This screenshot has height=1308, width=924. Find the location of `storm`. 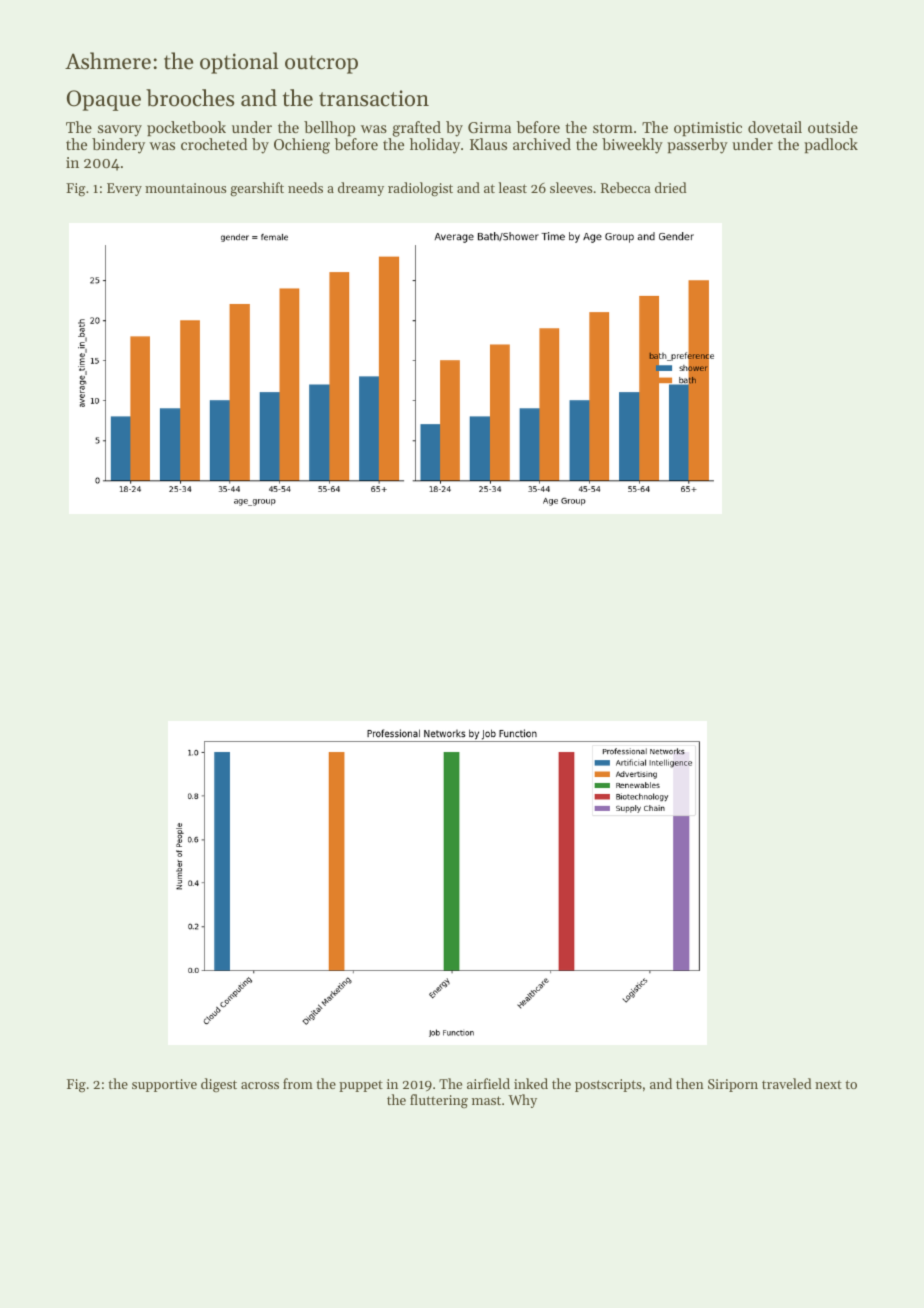

storm is located at coordinates (613, 128).
